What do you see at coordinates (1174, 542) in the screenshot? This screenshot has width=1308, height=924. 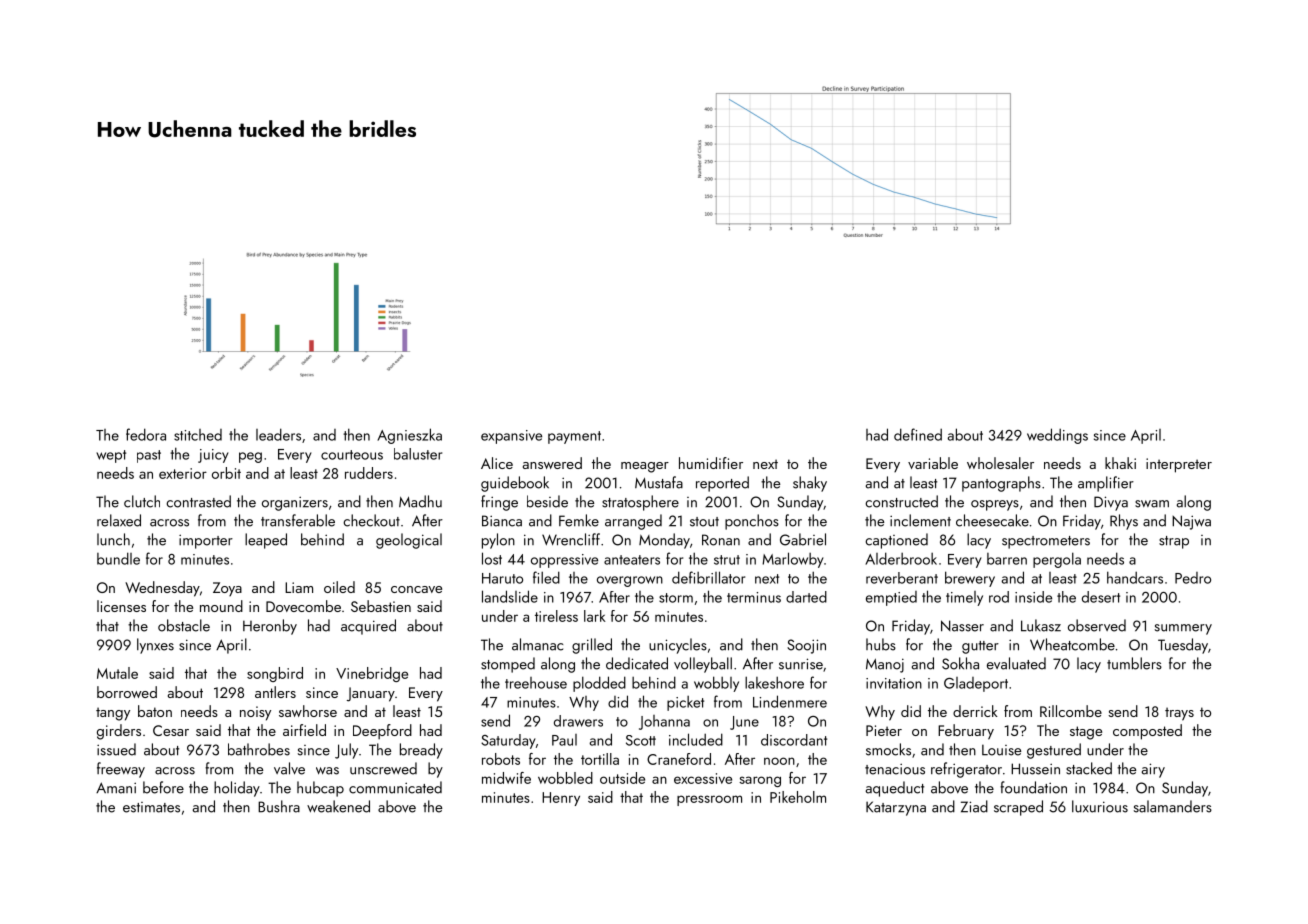 I see `strap` at bounding box center [1174, 542].
